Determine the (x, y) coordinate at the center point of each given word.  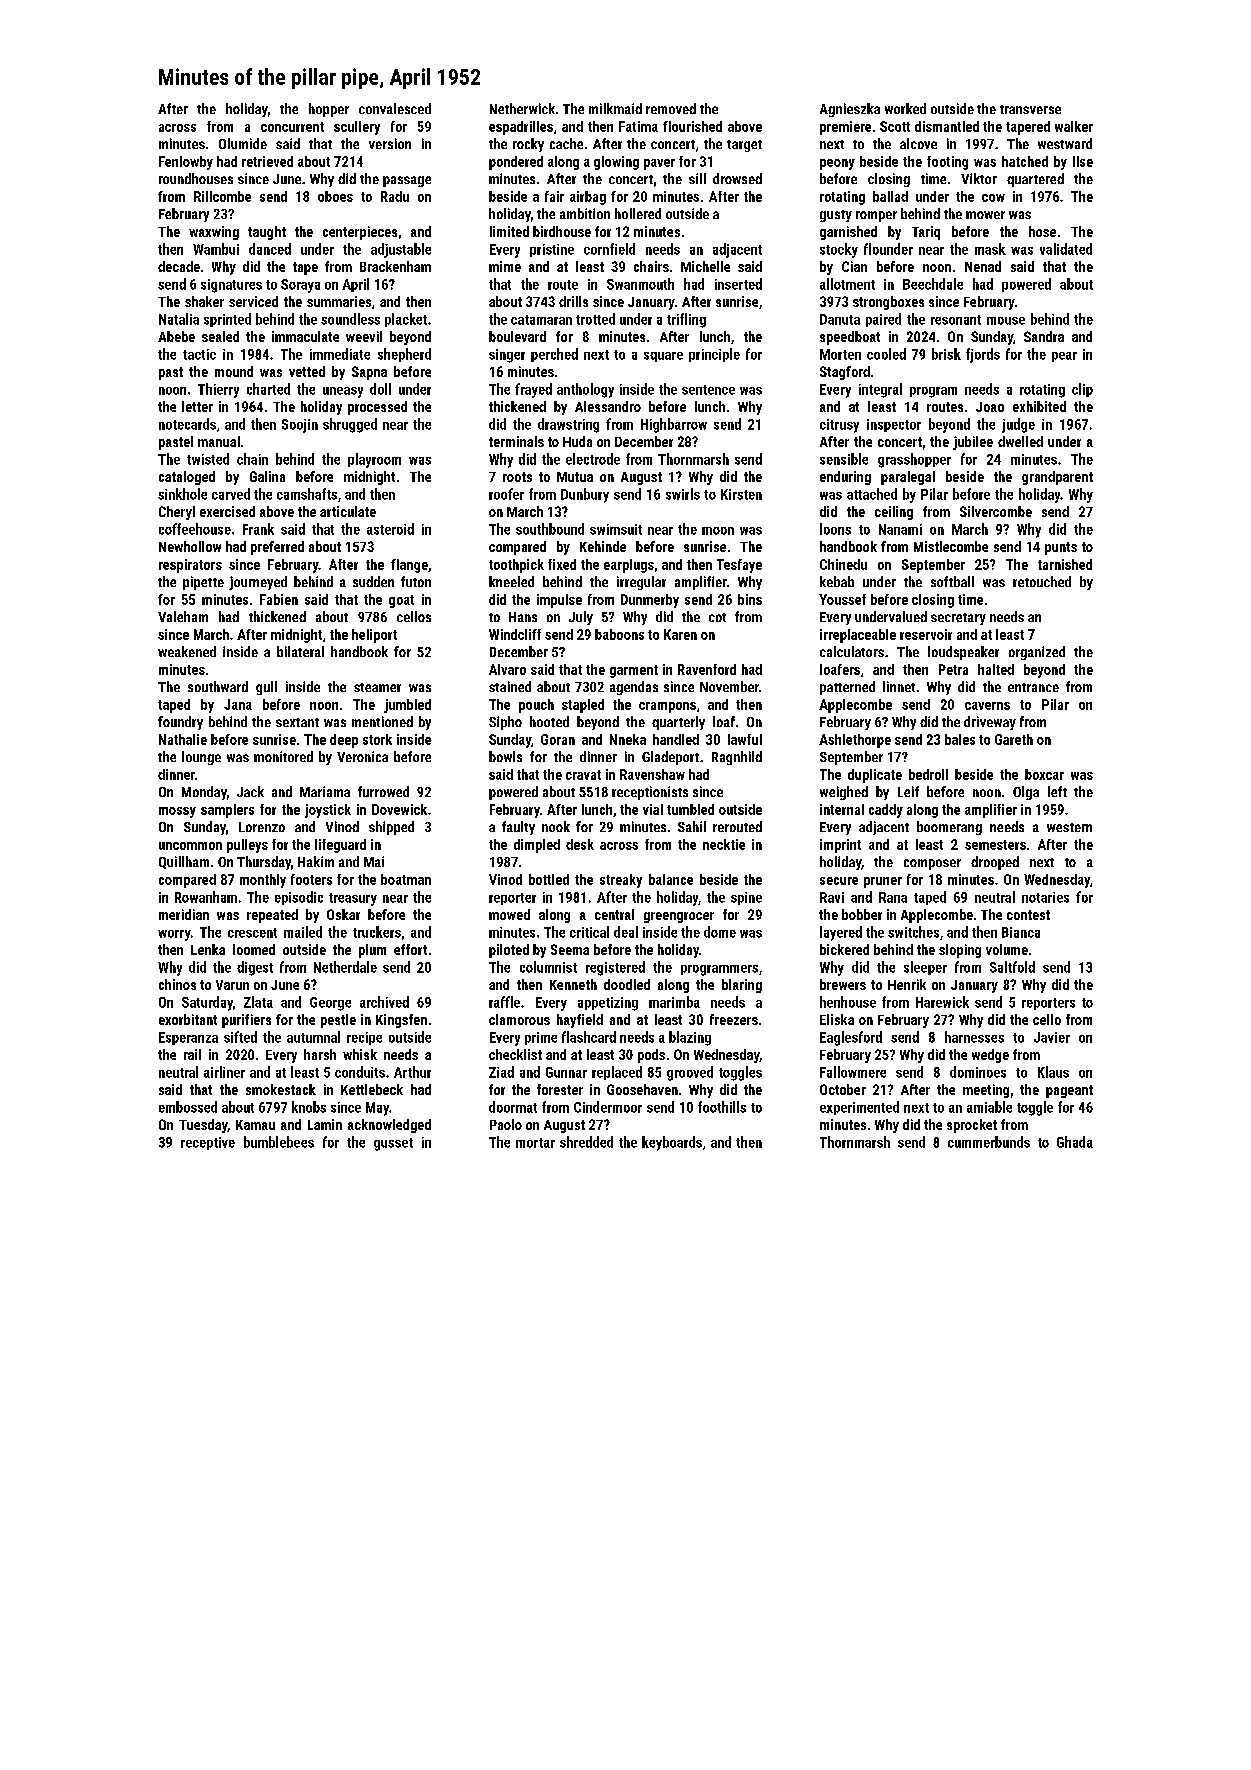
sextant (297, 722)
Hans (523, 617)
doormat (513, 1107)
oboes (335, 196)
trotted (595, 319)
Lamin (325, 1124)
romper (876, 216)
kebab (837, 581)
